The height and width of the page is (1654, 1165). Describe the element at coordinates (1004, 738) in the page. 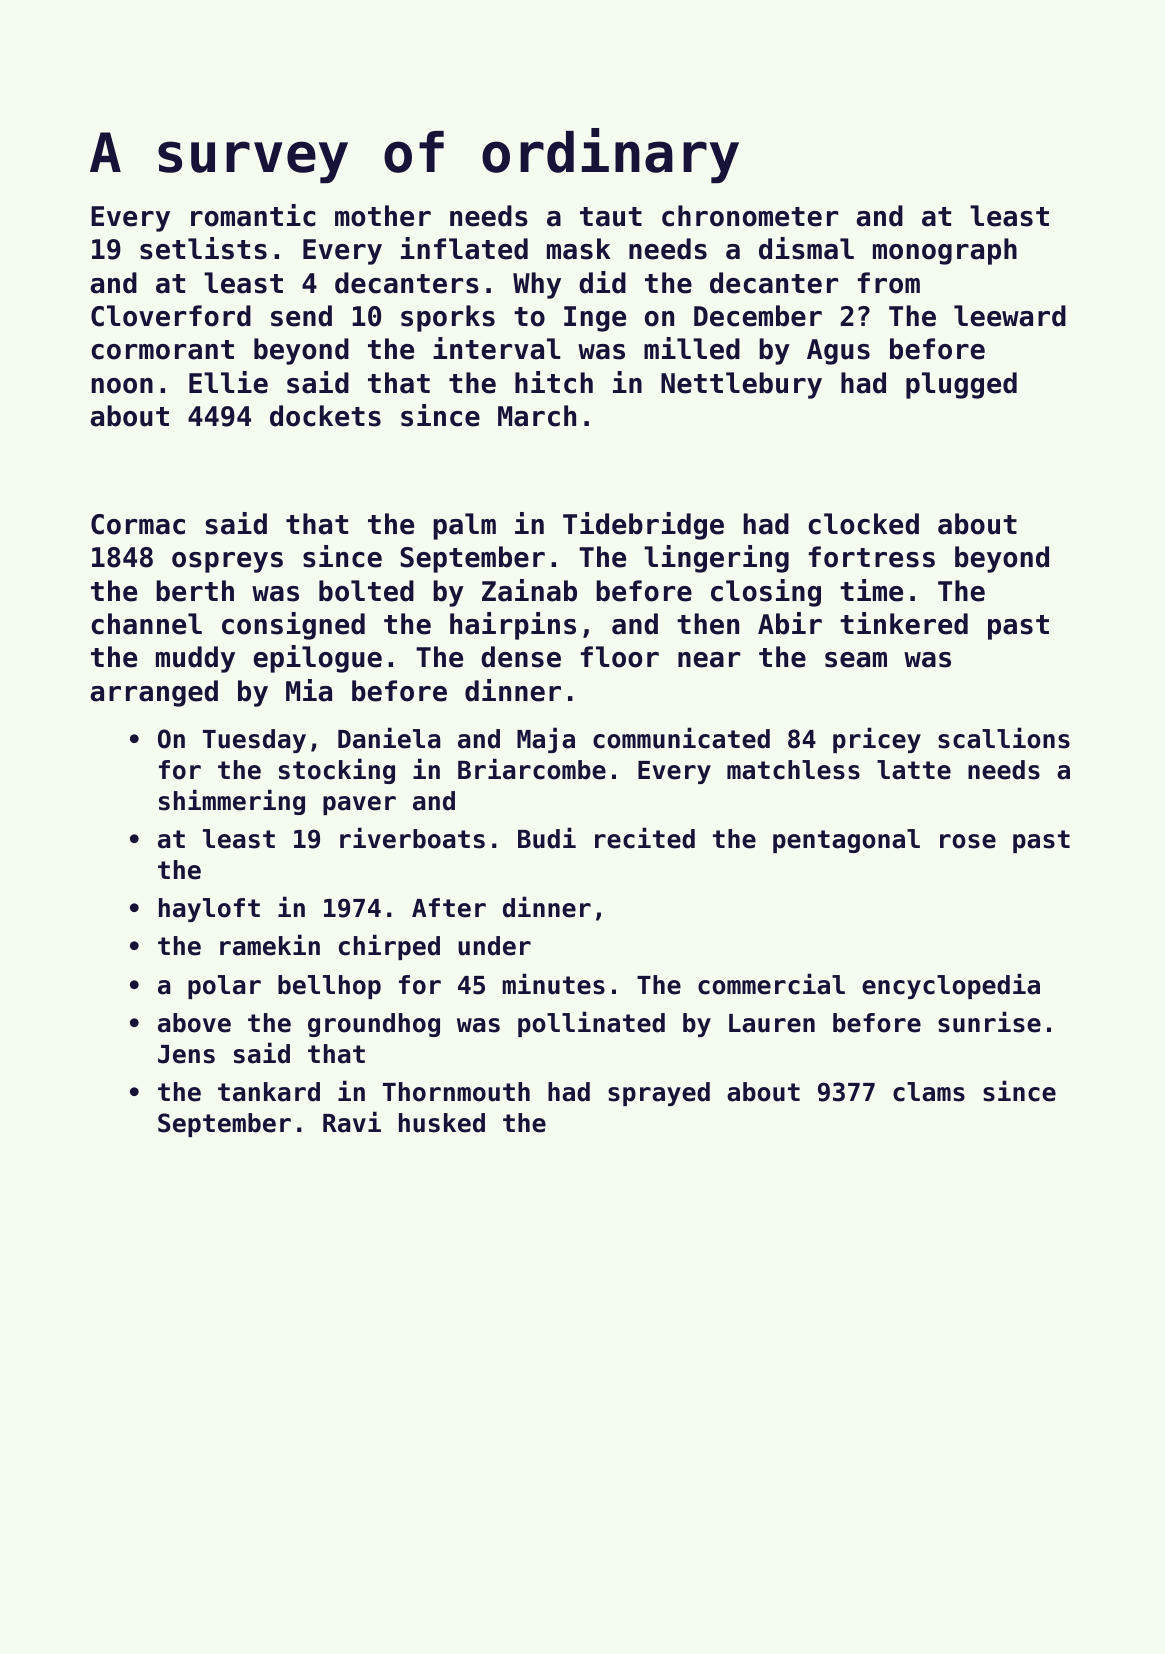

I see `scallions` at that location.
